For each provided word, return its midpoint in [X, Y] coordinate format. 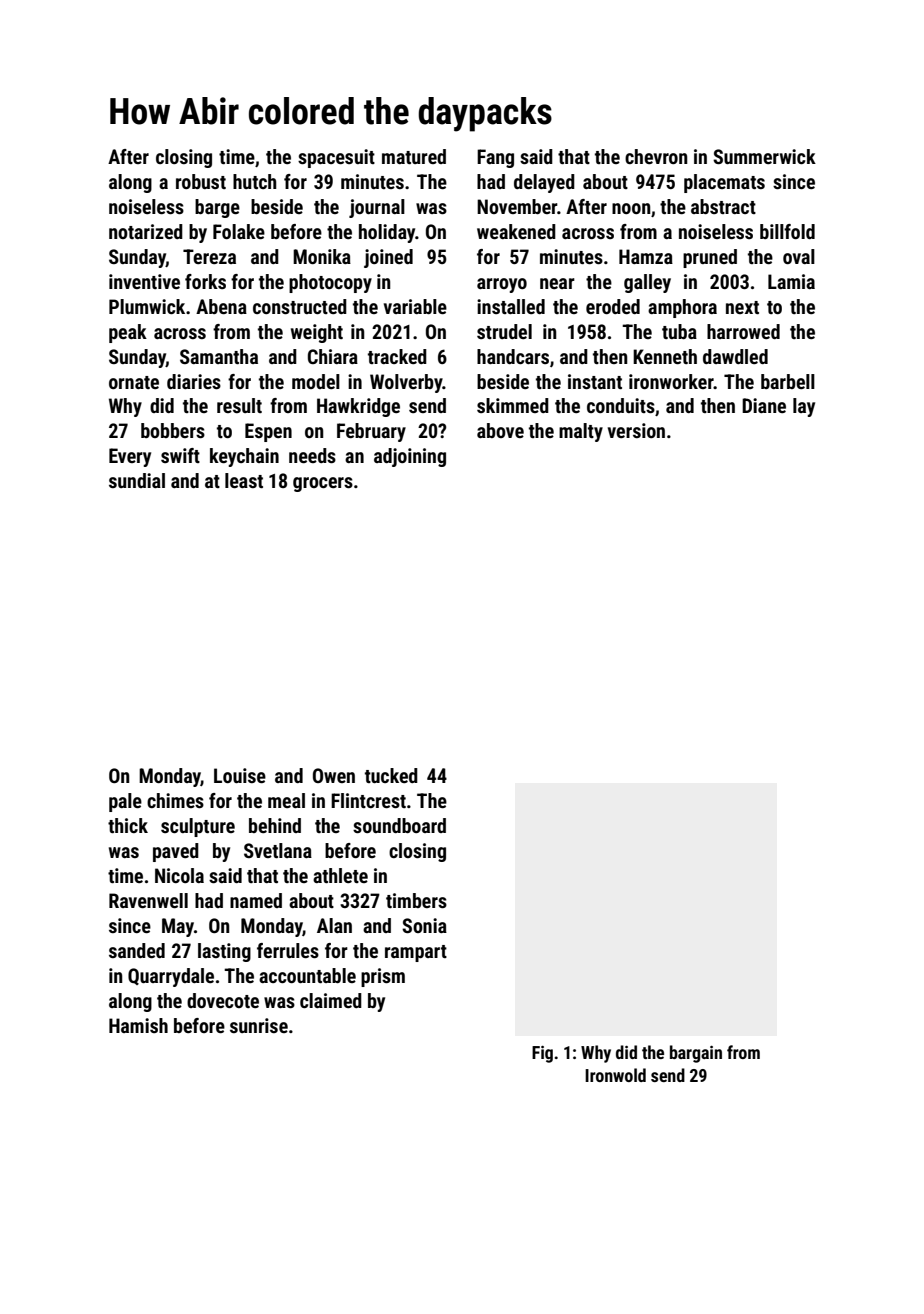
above [500, 430]
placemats [724, 183]
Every [130, 457]
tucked [391, 775]
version [636, 430]
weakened [516, 231]
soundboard [399, 825]
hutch [254, 181]
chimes [175, 800]
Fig [542, 1054]
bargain [696, 1054]
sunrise [259, 1025]
